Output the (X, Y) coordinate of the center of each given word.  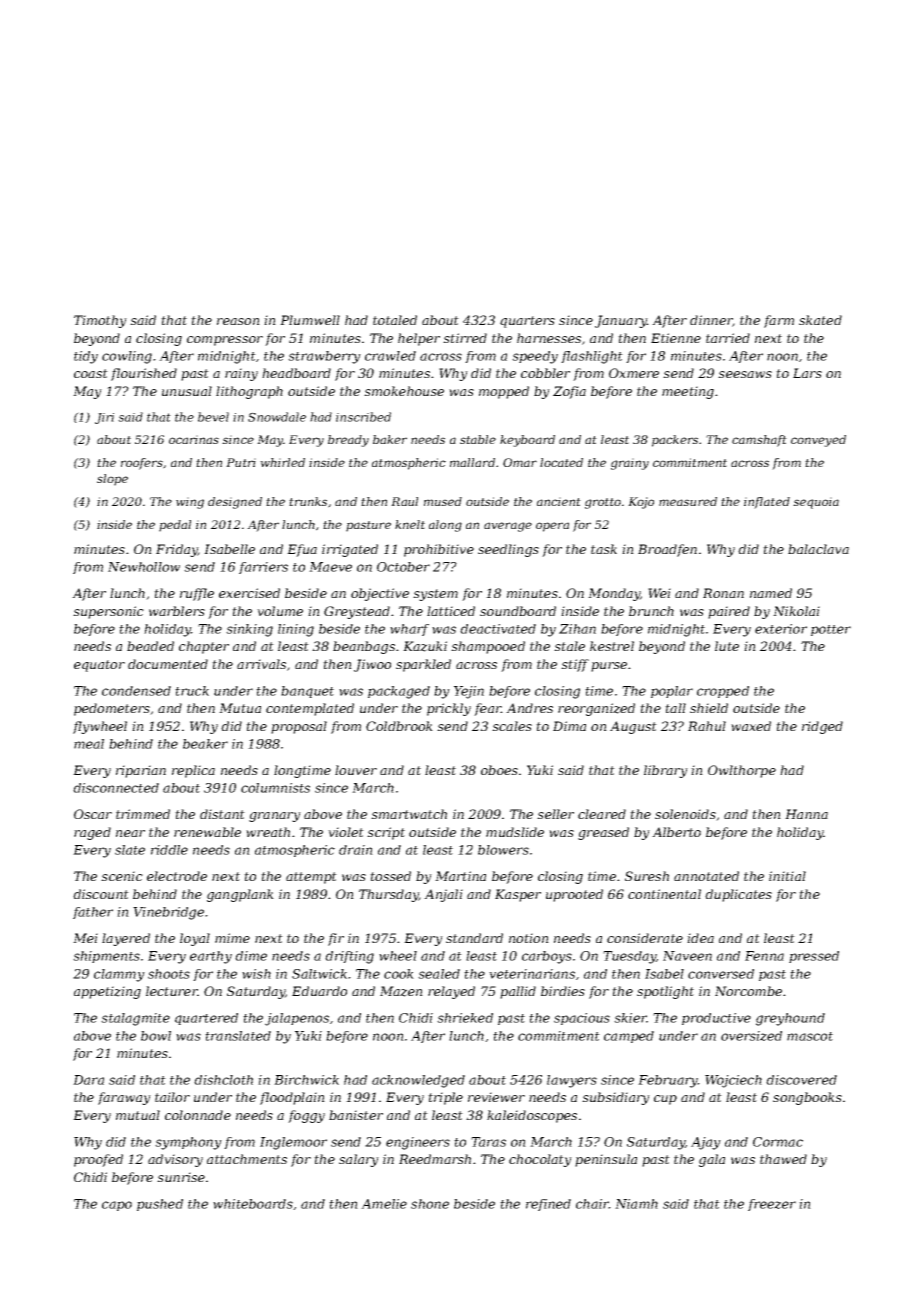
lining (296, 630)
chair (592, 1204)
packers (675, 441)
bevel (213, 417)
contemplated (310, 709)
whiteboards (253, 1204)
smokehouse (404, 391)
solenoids (685, 814)
